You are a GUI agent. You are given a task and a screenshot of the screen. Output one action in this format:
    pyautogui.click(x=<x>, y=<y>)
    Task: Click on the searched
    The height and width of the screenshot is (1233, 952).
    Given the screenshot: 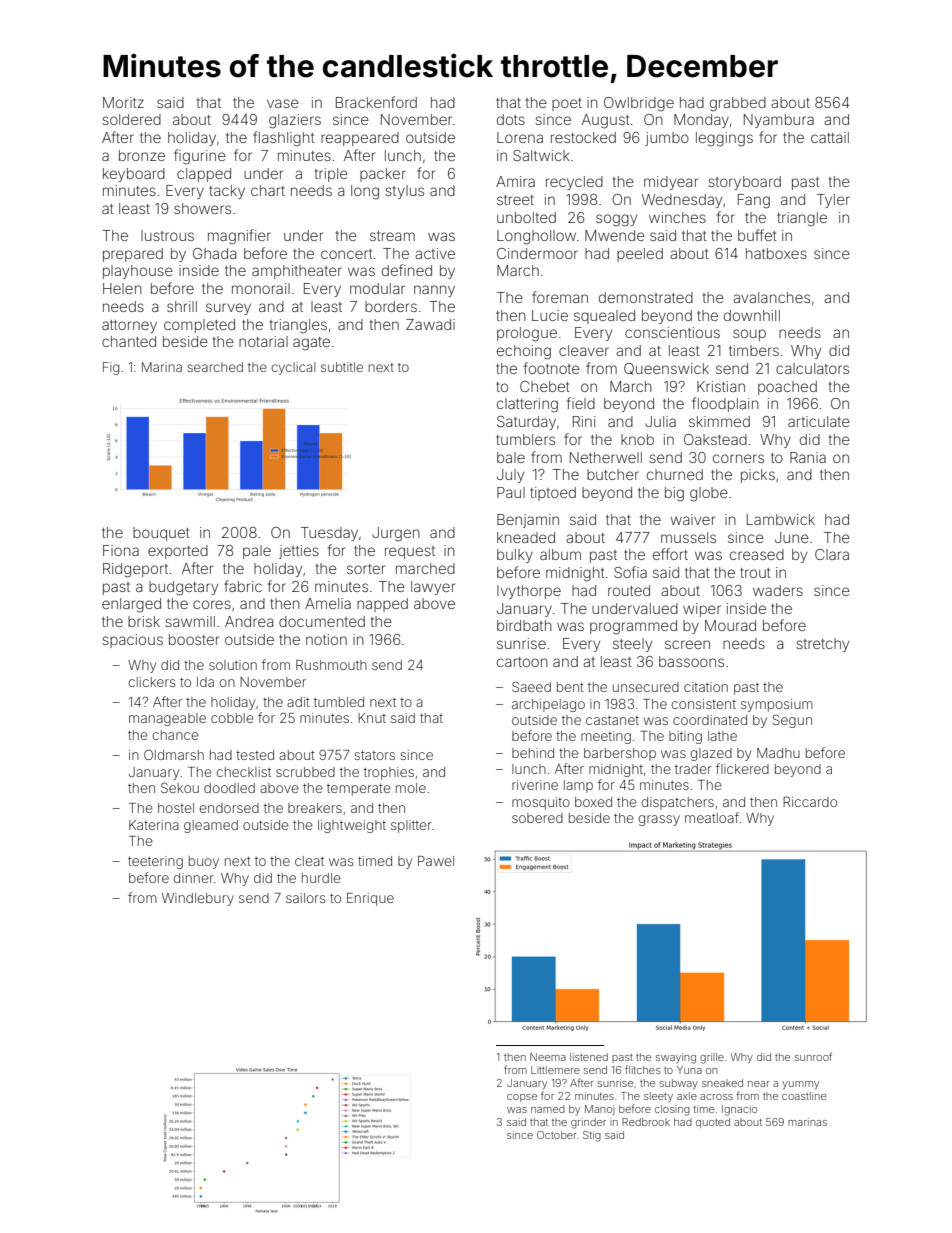 What is the action you would take?
    pyautogui.click(x=215, y=367)
